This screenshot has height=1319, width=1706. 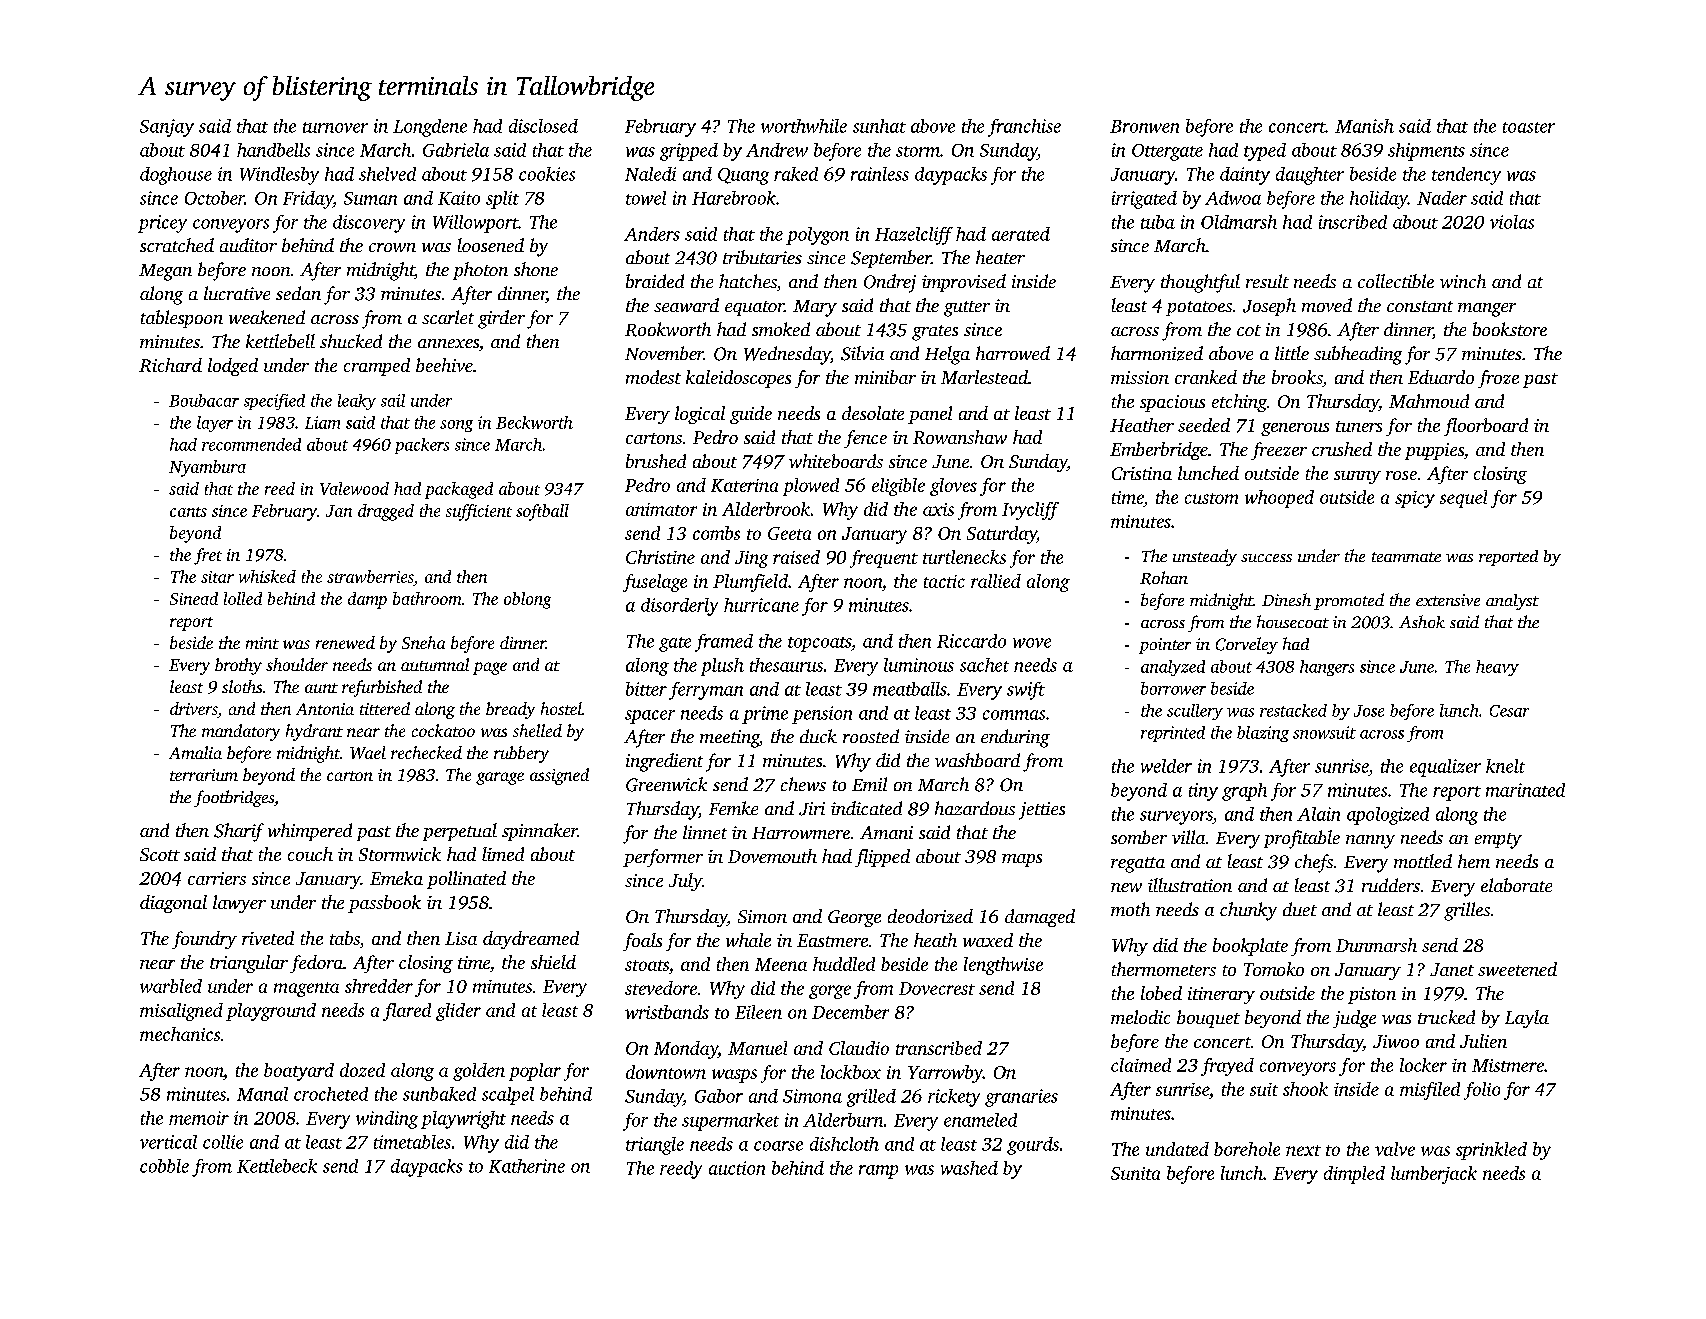 What do you see at coordinates (167, 128) in the screenshot?
I see `Sanjay` at bounding box center [167, 128].
